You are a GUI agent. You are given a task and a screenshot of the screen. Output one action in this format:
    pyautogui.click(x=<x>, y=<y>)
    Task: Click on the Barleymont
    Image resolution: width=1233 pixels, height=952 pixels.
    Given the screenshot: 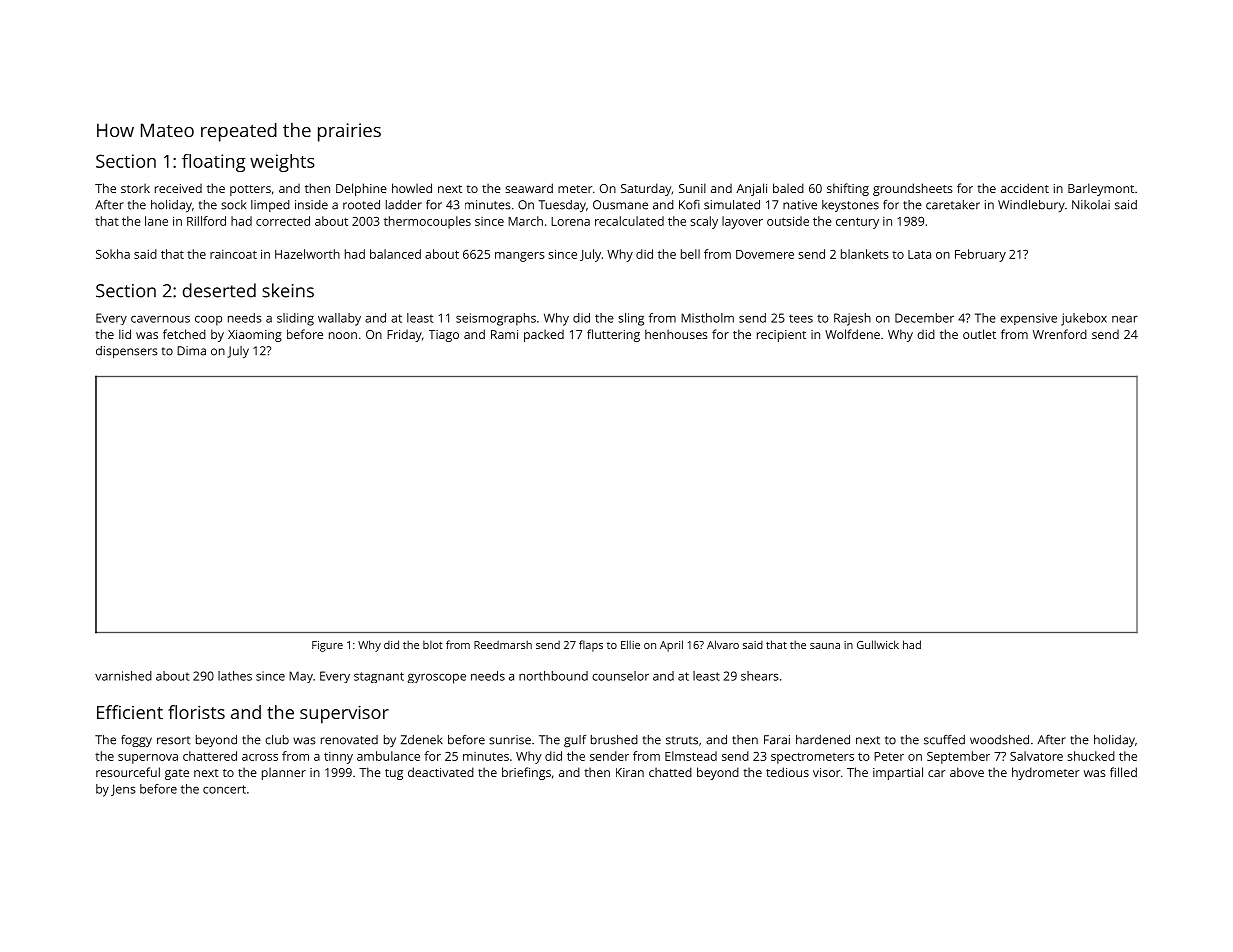 What is the action you would take?
    pyautogui.click(x=1101, y=189)
